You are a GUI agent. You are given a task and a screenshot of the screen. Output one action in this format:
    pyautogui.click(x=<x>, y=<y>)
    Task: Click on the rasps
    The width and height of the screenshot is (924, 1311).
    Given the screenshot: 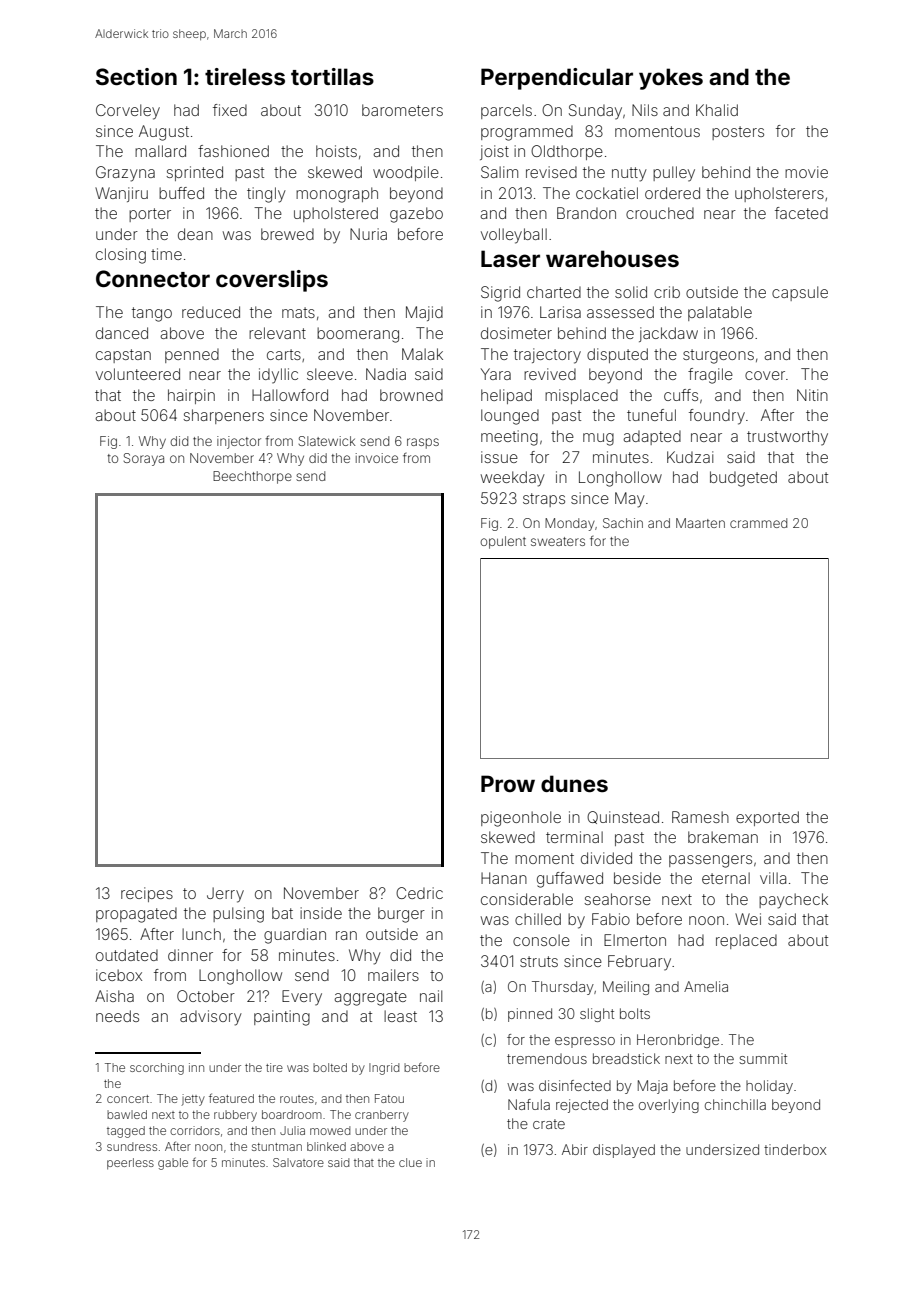 What is the action you would take?
    pyautogui.click(x=423, y=443)
